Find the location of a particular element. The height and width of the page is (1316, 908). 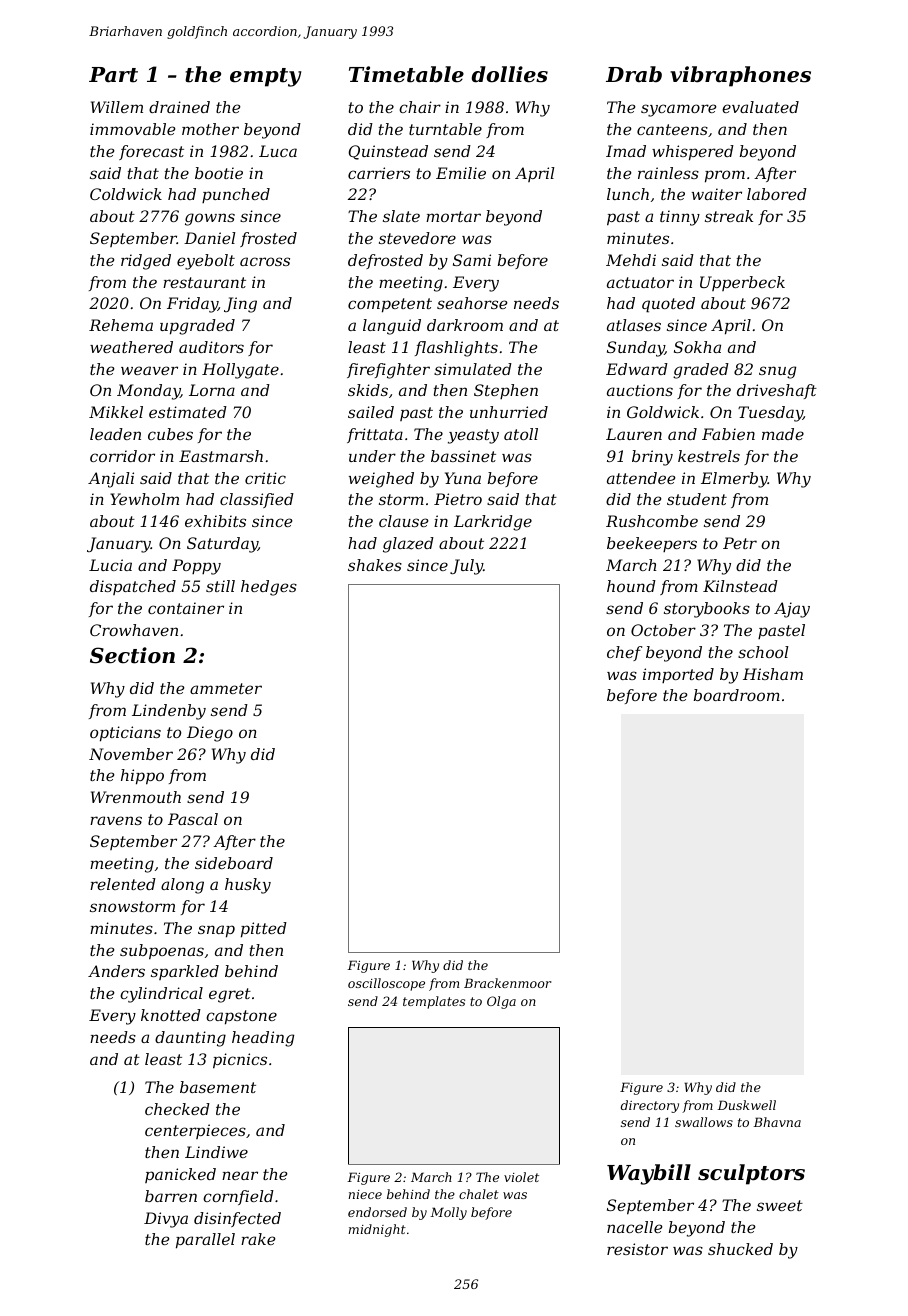

Divya is located at coordinates (166, 1220).
